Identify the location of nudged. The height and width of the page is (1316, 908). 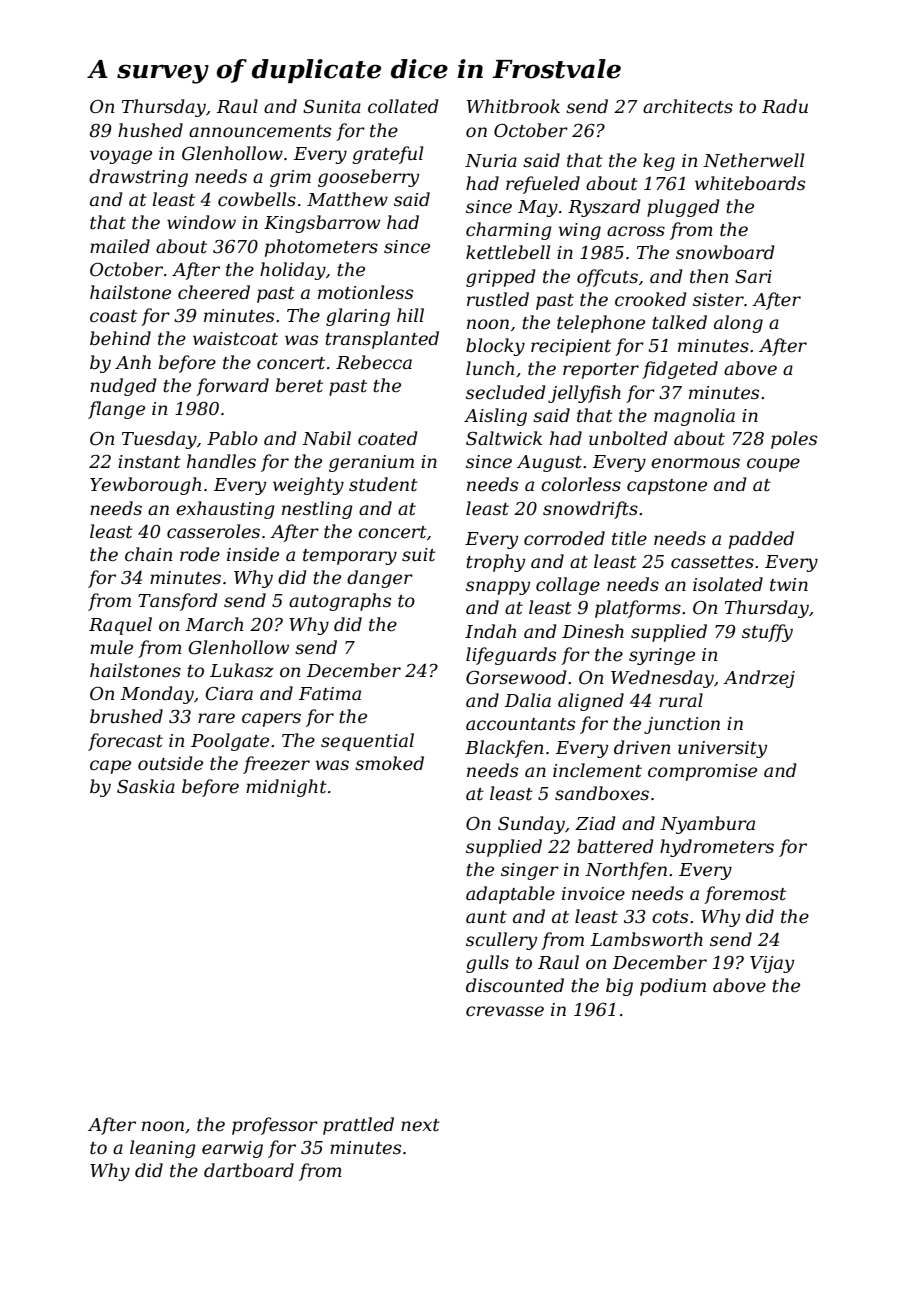
(123, 387).
